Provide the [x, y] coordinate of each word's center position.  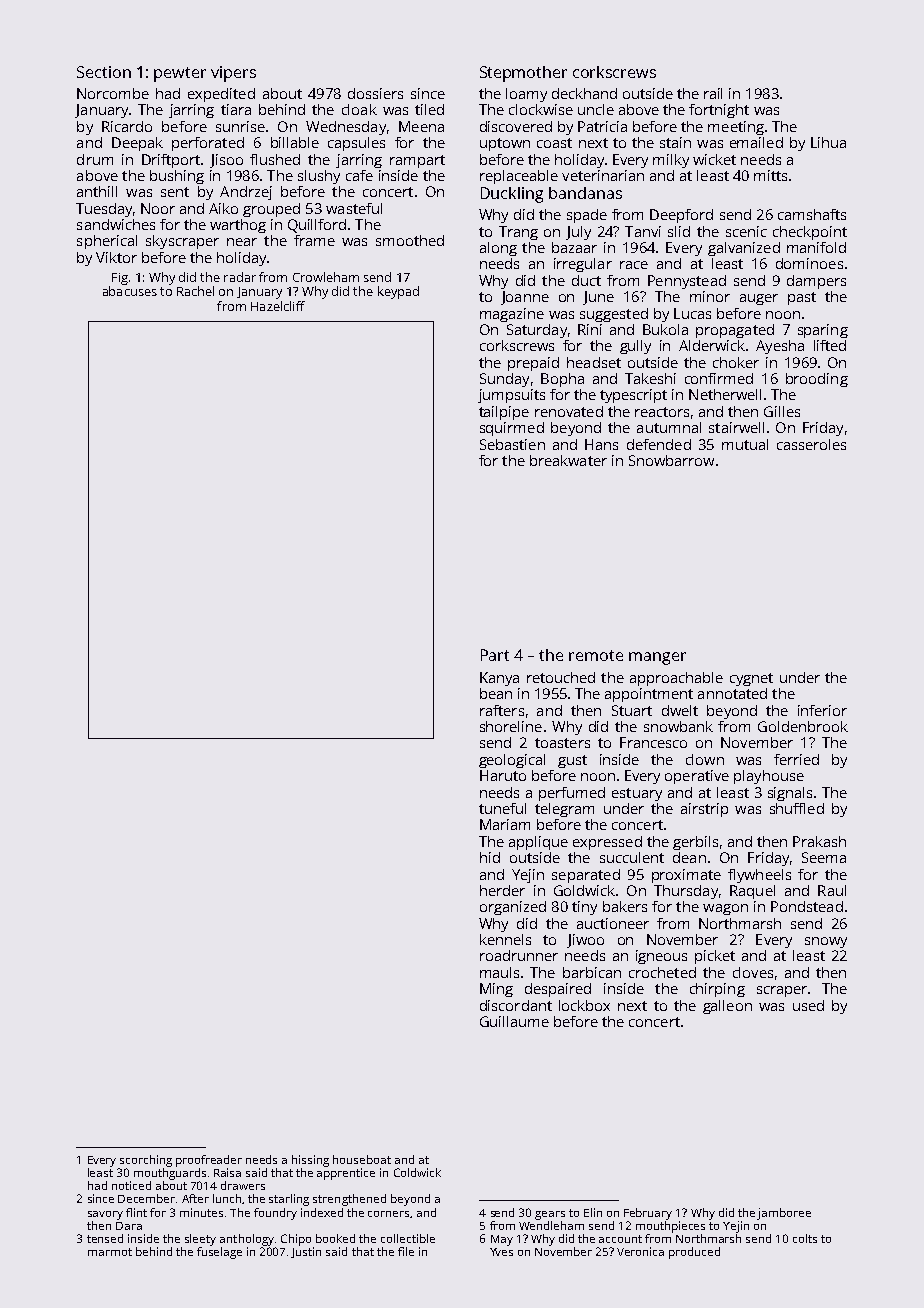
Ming [496, 990]
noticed [131, 1185]
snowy [826, 942]
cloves [753, 972]
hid [490, 857]
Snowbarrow [671, 460]
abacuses [130, 291]
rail [713, 93]
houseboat [362, 1159]
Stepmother [523, 74]
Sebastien [512, 444]
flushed [275, 159]
